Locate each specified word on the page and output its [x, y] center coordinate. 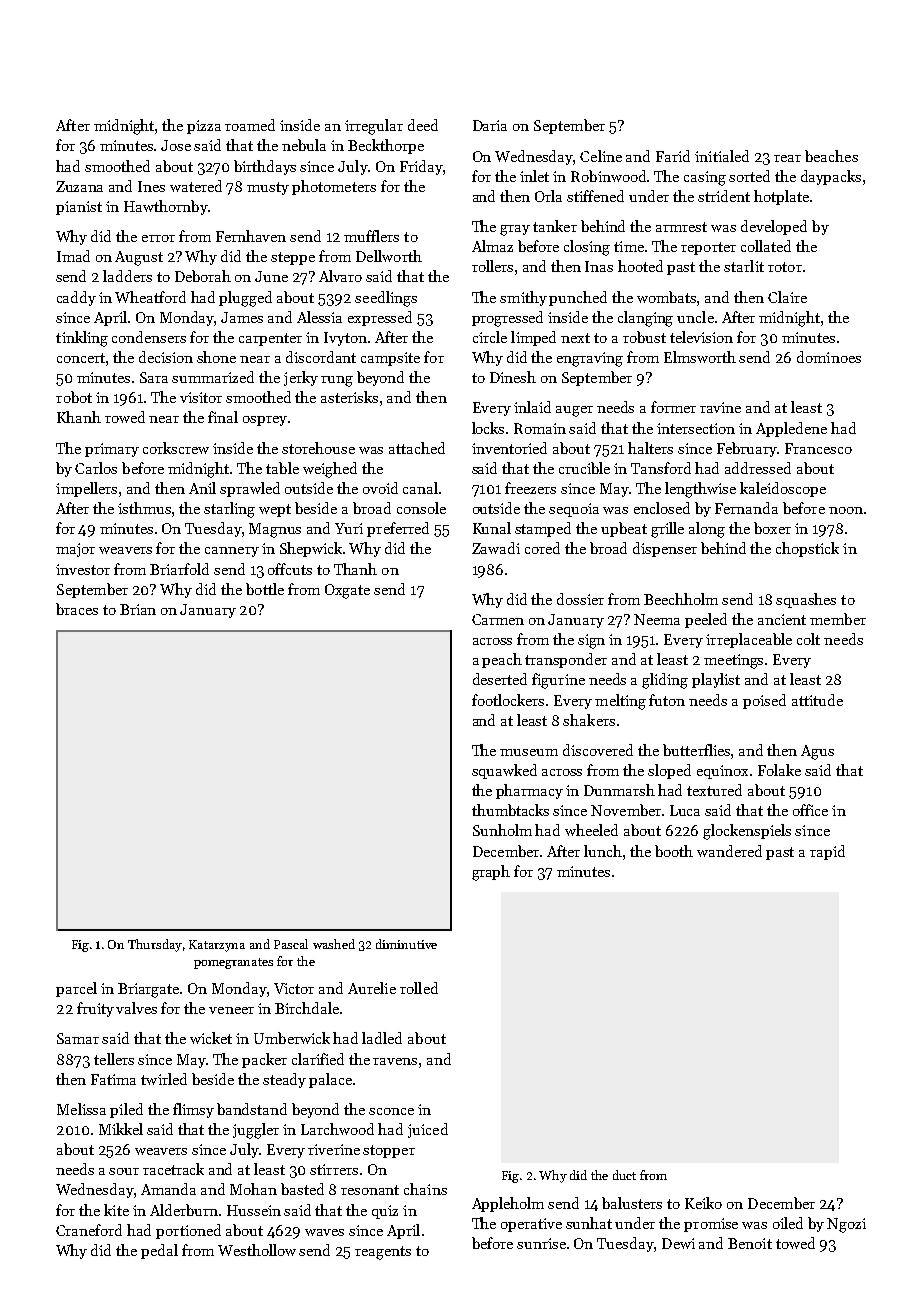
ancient [782, 619]
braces [77, 609]
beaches [831, 156]
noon [846, 510]
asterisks [349, 397]
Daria [490, 125]
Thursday [155, 945]
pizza [204, 127]
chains [425, 1189]
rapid [827, 852]
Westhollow [257, 1250]
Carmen [498, 619]
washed [334, 944]
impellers [86, 489]
